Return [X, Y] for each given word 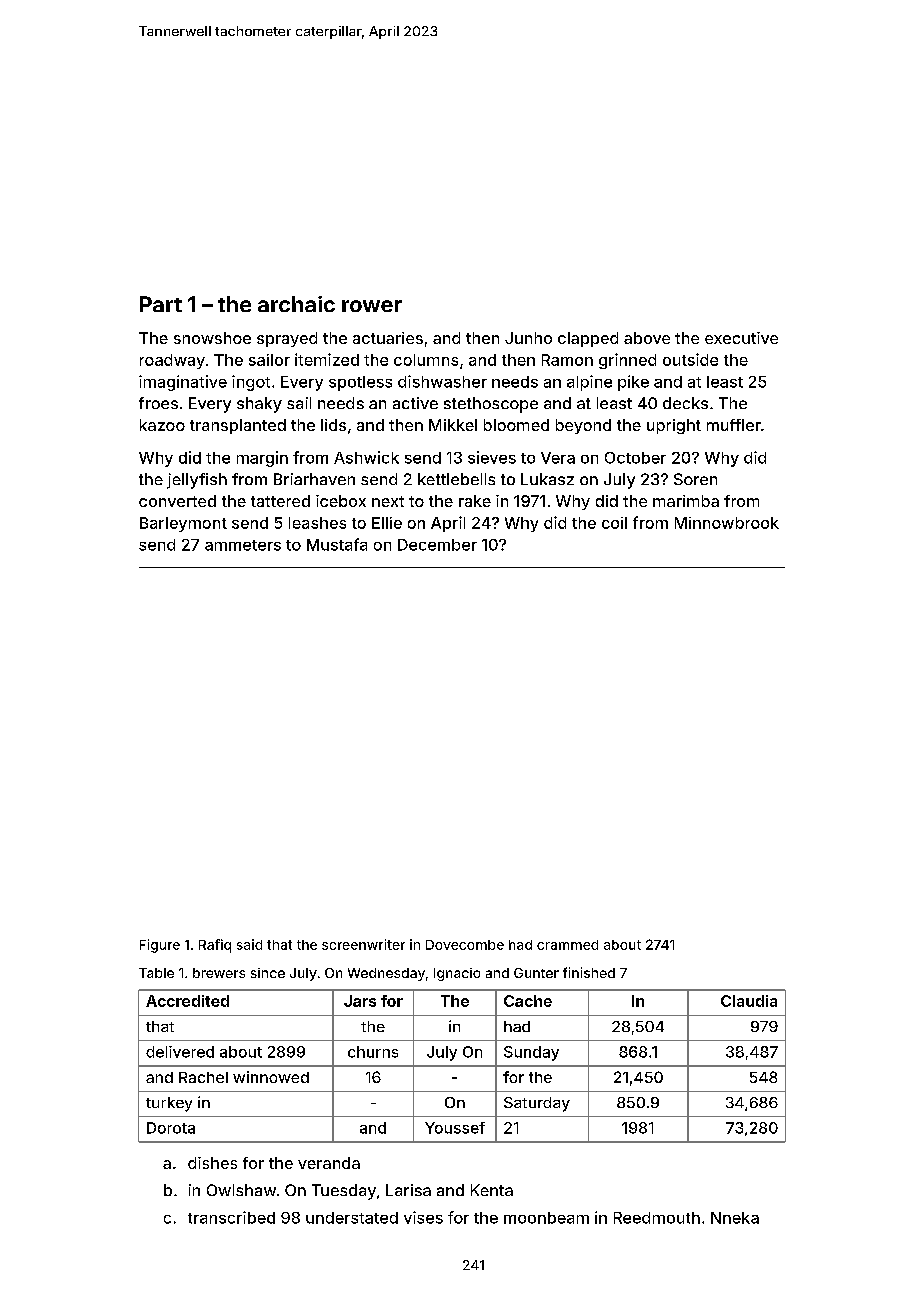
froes [158, 403]
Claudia [749, 1001]
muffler [734, 425]
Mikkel [453, 425]
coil [614, 523]
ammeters [243, 545]
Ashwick [366, 457]
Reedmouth [657, 1218]
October [635, 458]
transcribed [231, 1217]
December [437, 545]
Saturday [537, 1104]
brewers [219, 973]
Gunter [536, 973]
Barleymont [183, 524]
